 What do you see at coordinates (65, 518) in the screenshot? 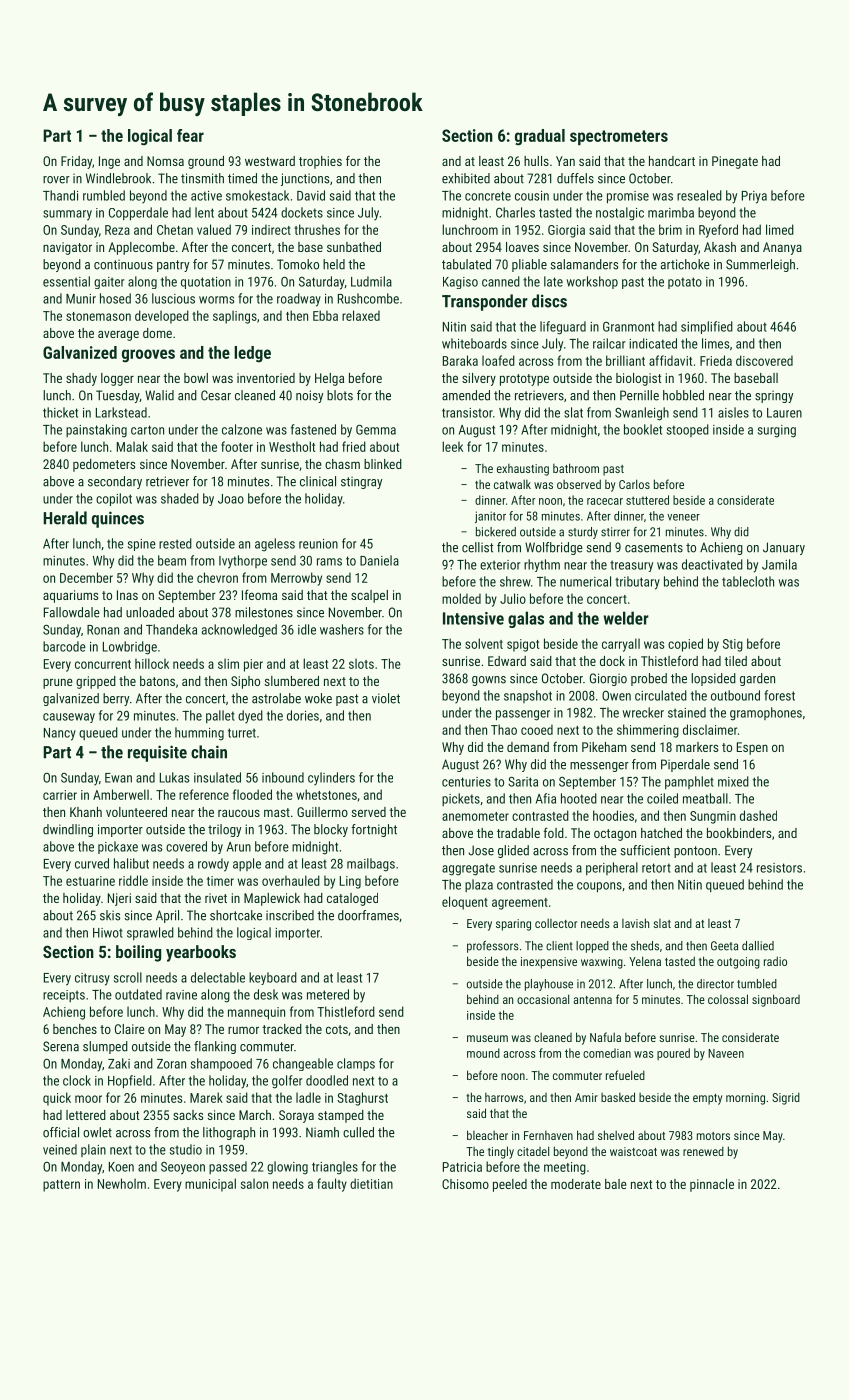
I see `Herald` at bounding box center [65, 518].
